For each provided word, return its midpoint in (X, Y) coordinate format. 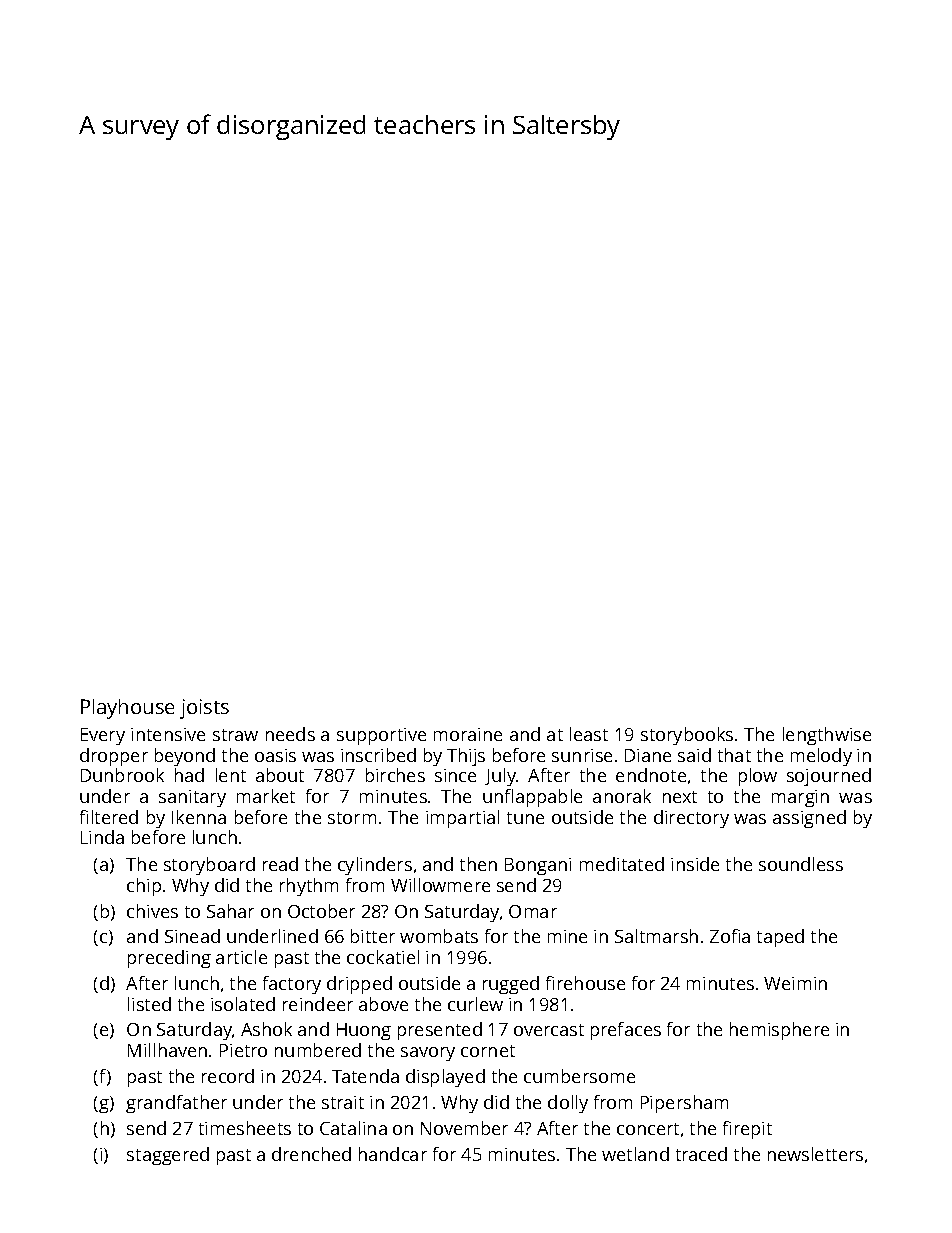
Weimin (795, 983)
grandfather (176, 1104)
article (241, 957)
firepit (747, 1130)
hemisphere (779, 1031)
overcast (549, 1030)
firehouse (585, 983)
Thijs (466, 757)
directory (691, 819)
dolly (568, 1104)
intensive (168, 734)
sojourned (829, 777)
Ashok (266, 1029)
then (478, 864)
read (280, 864)
